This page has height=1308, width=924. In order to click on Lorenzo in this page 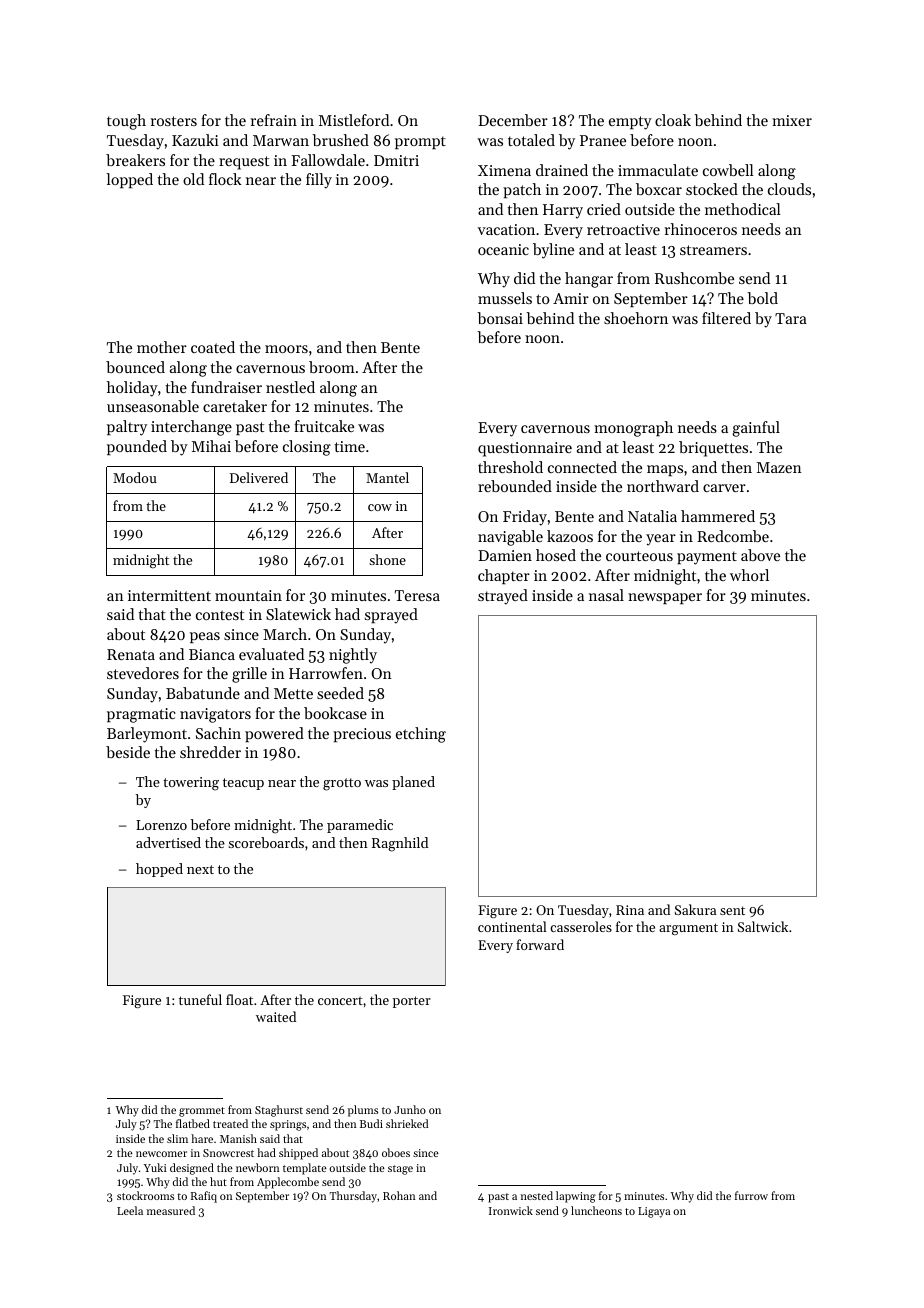, I will do `click(161, 825)`.
